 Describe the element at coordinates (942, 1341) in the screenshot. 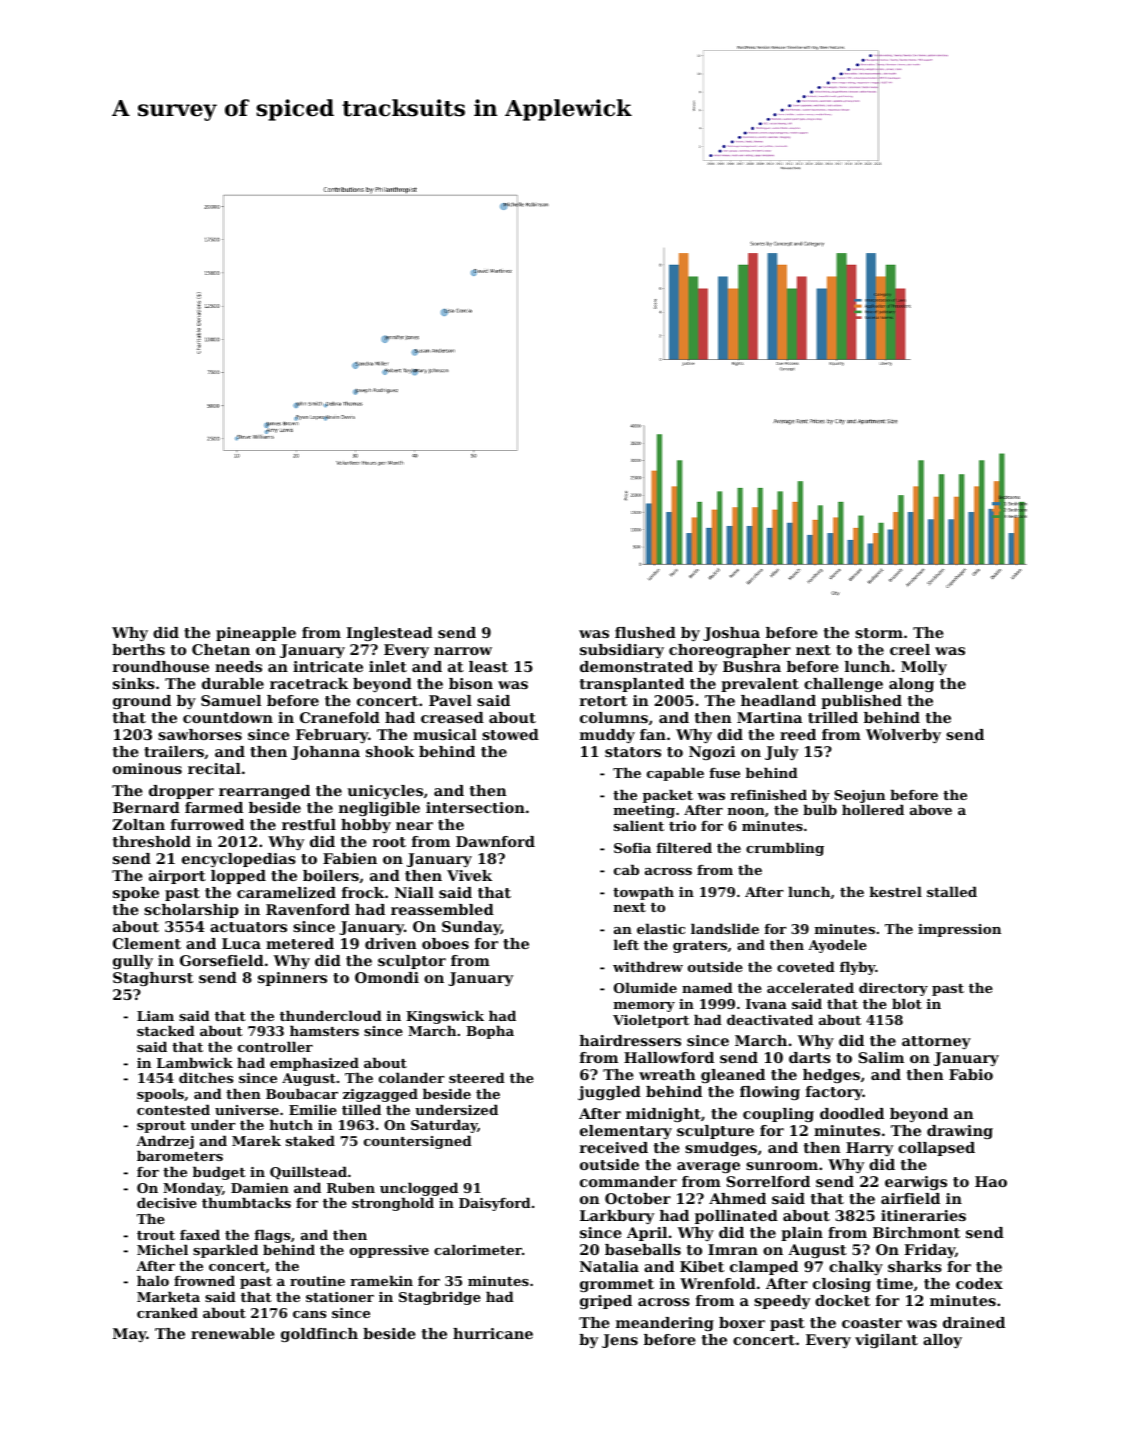

I see `alloy` at that location.
